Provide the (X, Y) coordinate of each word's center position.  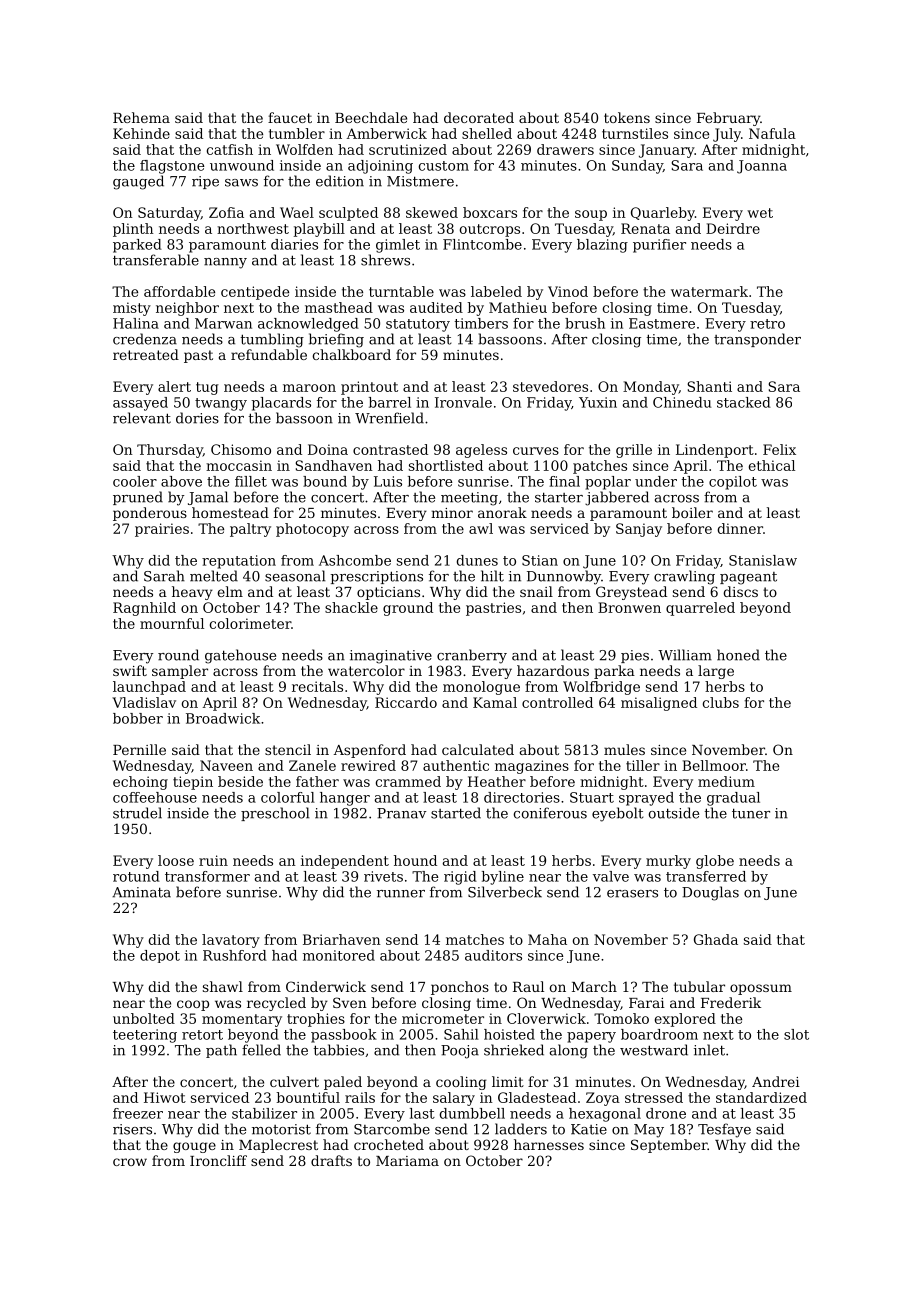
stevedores (550, 386)
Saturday (169, 214)
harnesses (549, 1144)
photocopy (312, 530)
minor (452, 513)
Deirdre (733, 228)
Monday (651, 388)
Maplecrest (278, 1146)
